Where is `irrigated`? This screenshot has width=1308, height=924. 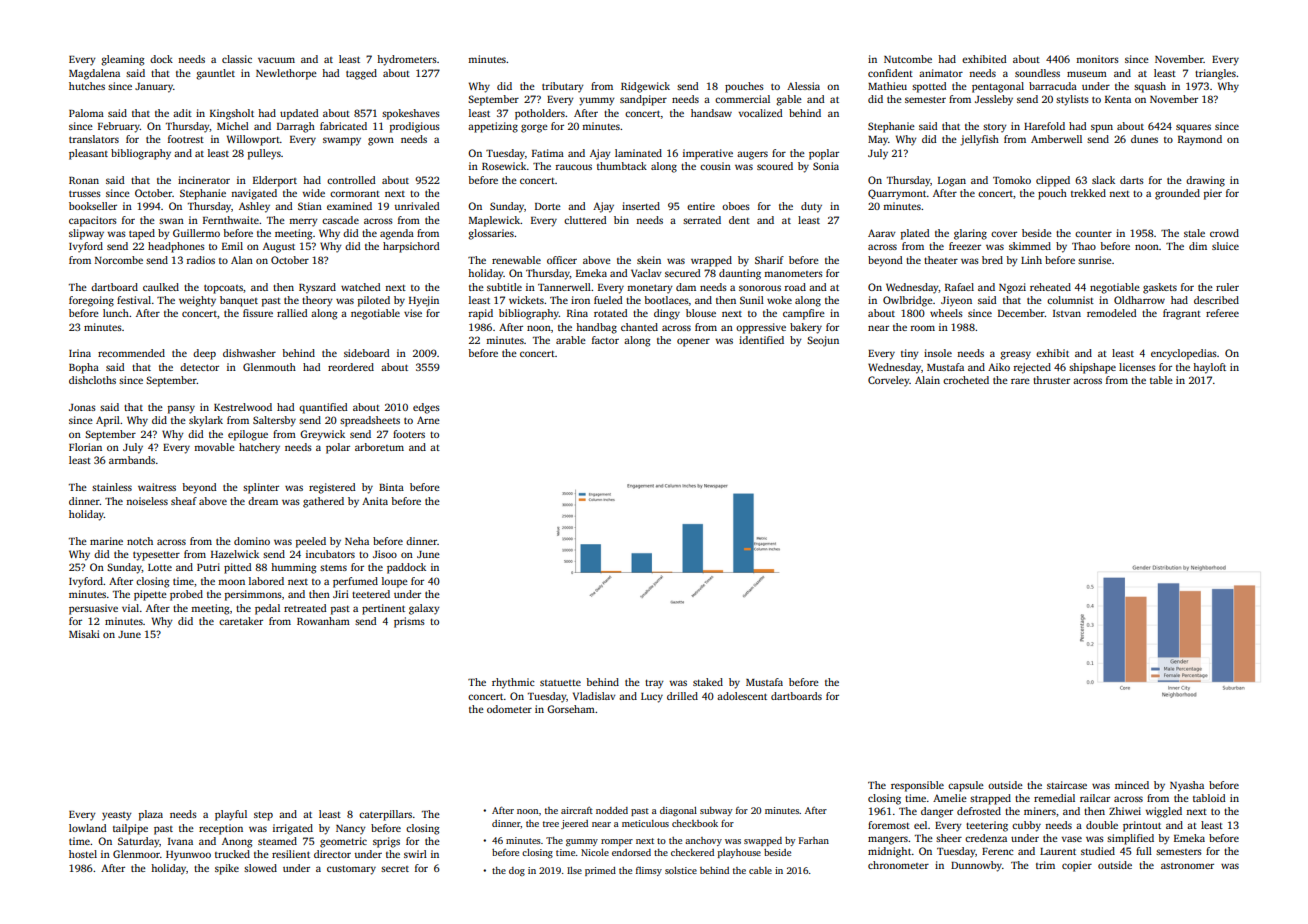 irrigated is located at coordinates (293, 829).
